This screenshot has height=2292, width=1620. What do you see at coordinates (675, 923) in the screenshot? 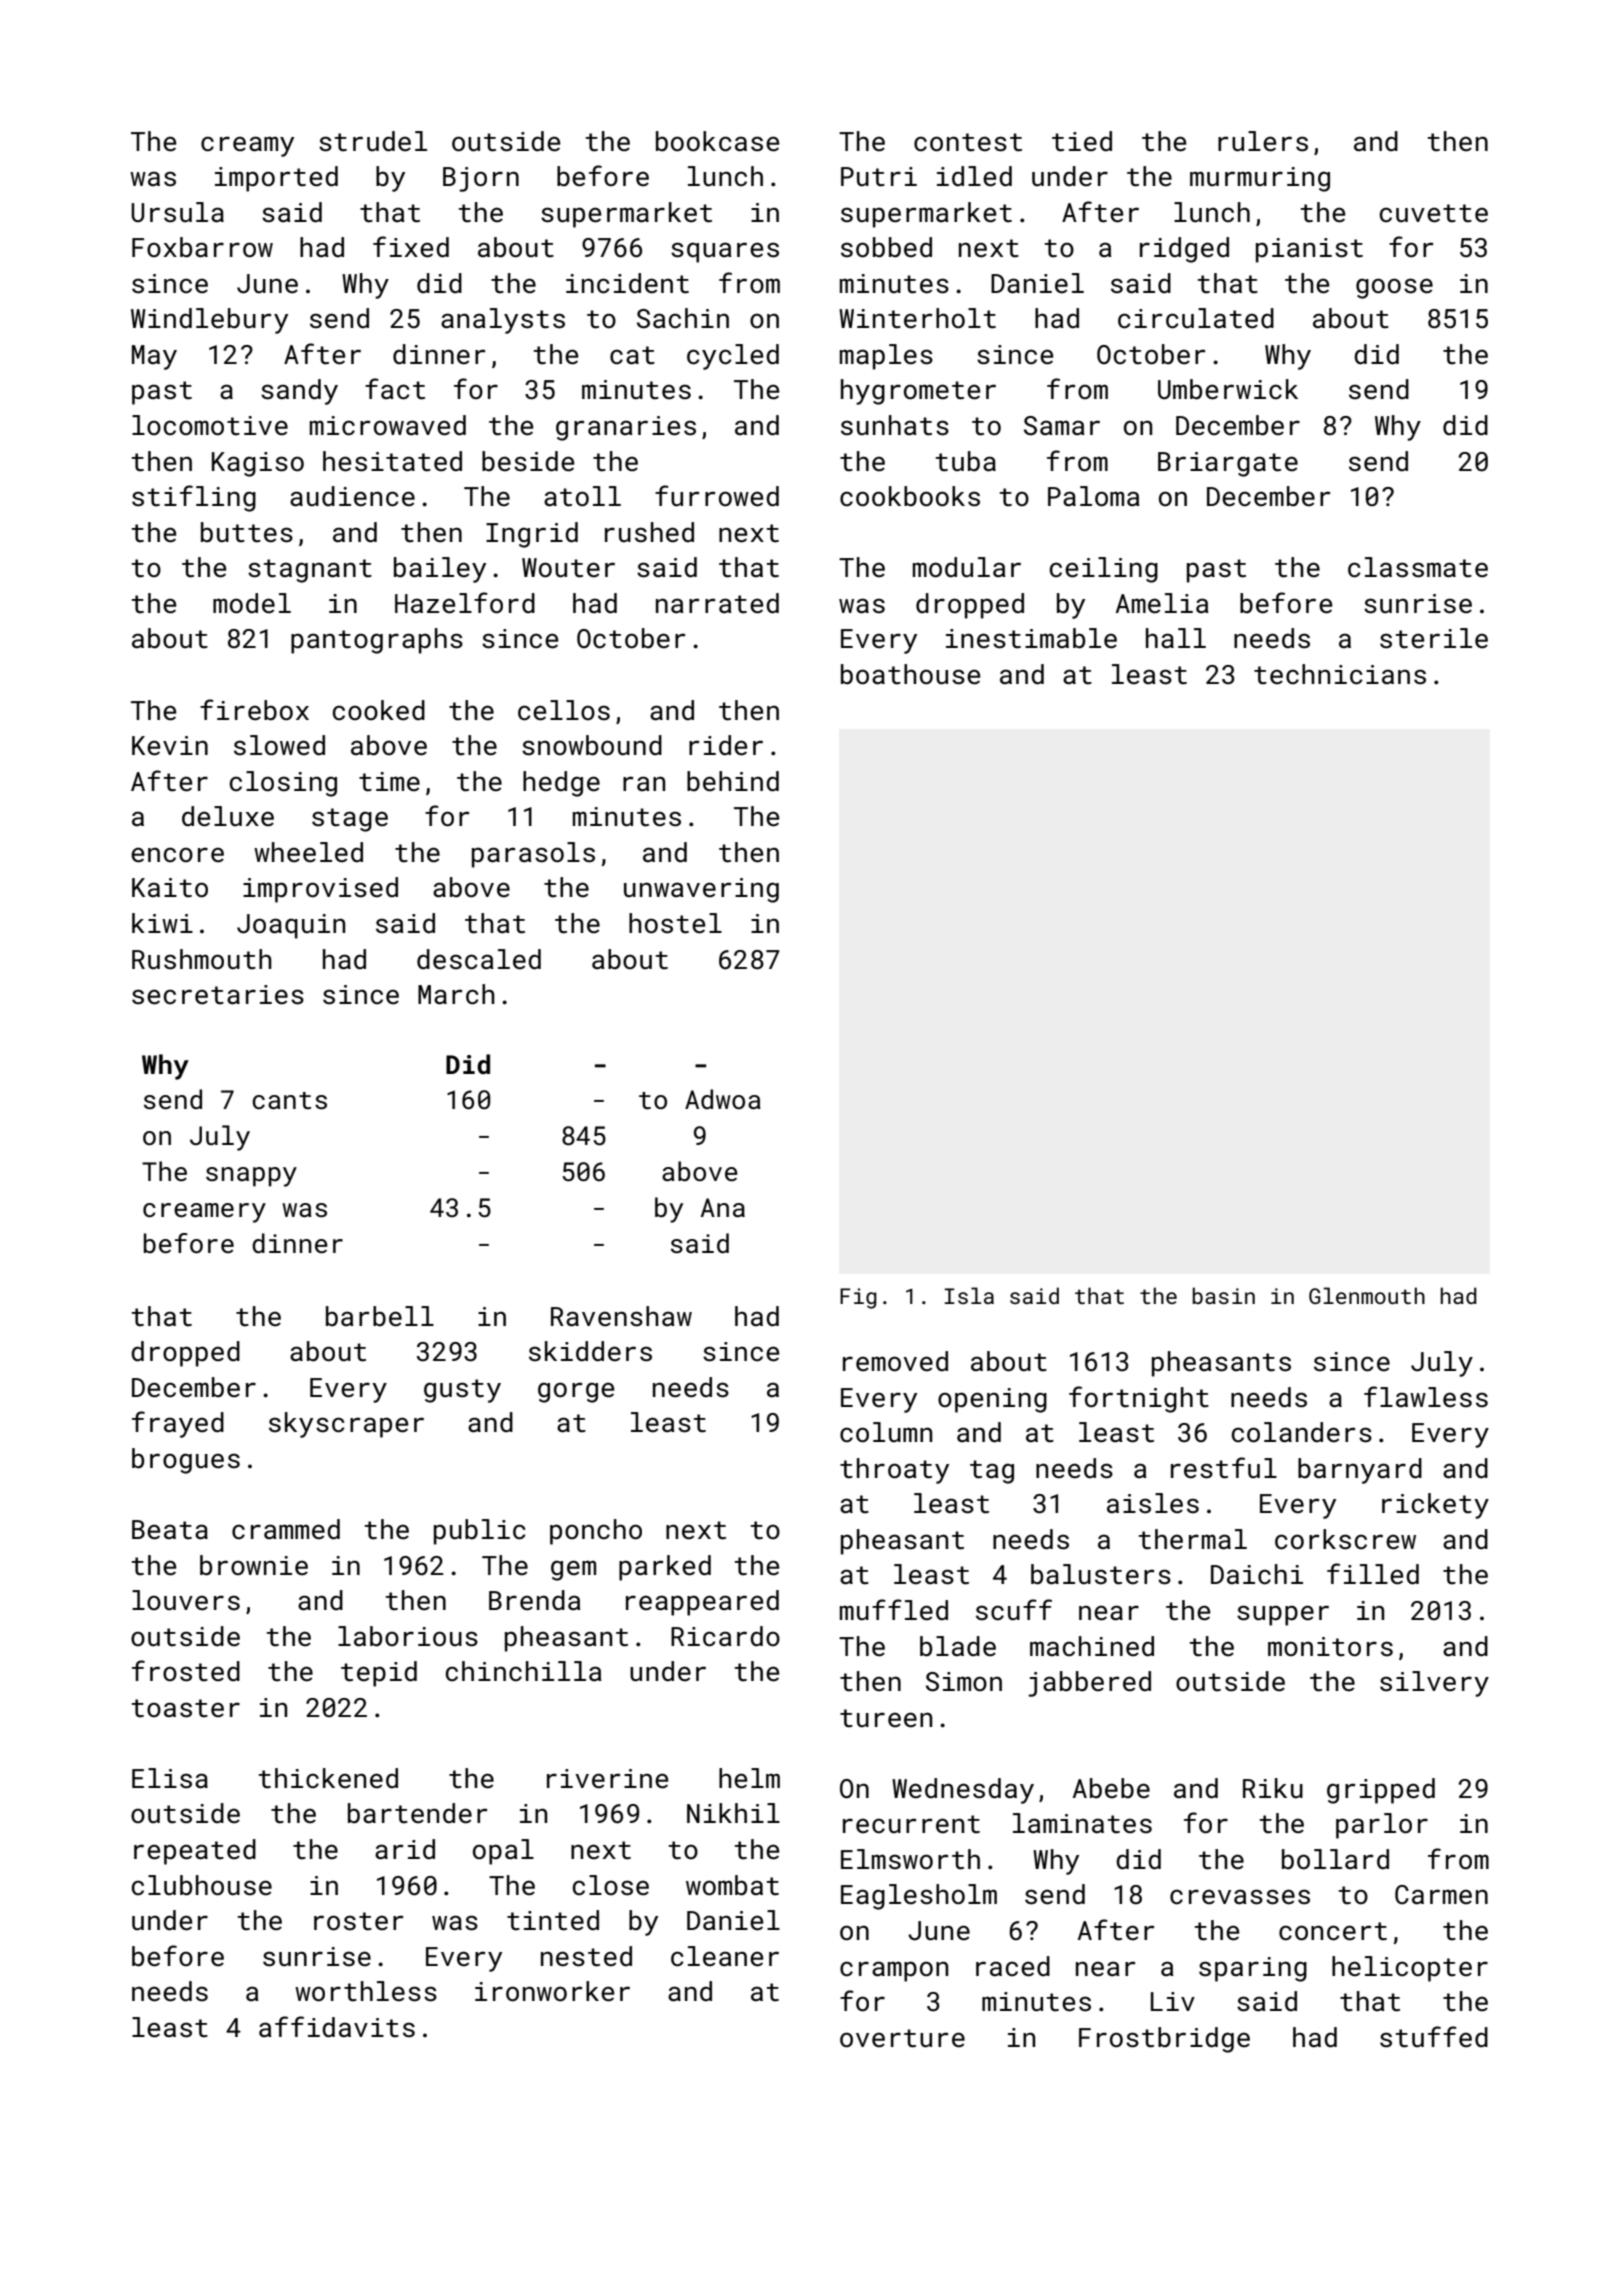
I see `hostel` at bounding box center [675, 923].
